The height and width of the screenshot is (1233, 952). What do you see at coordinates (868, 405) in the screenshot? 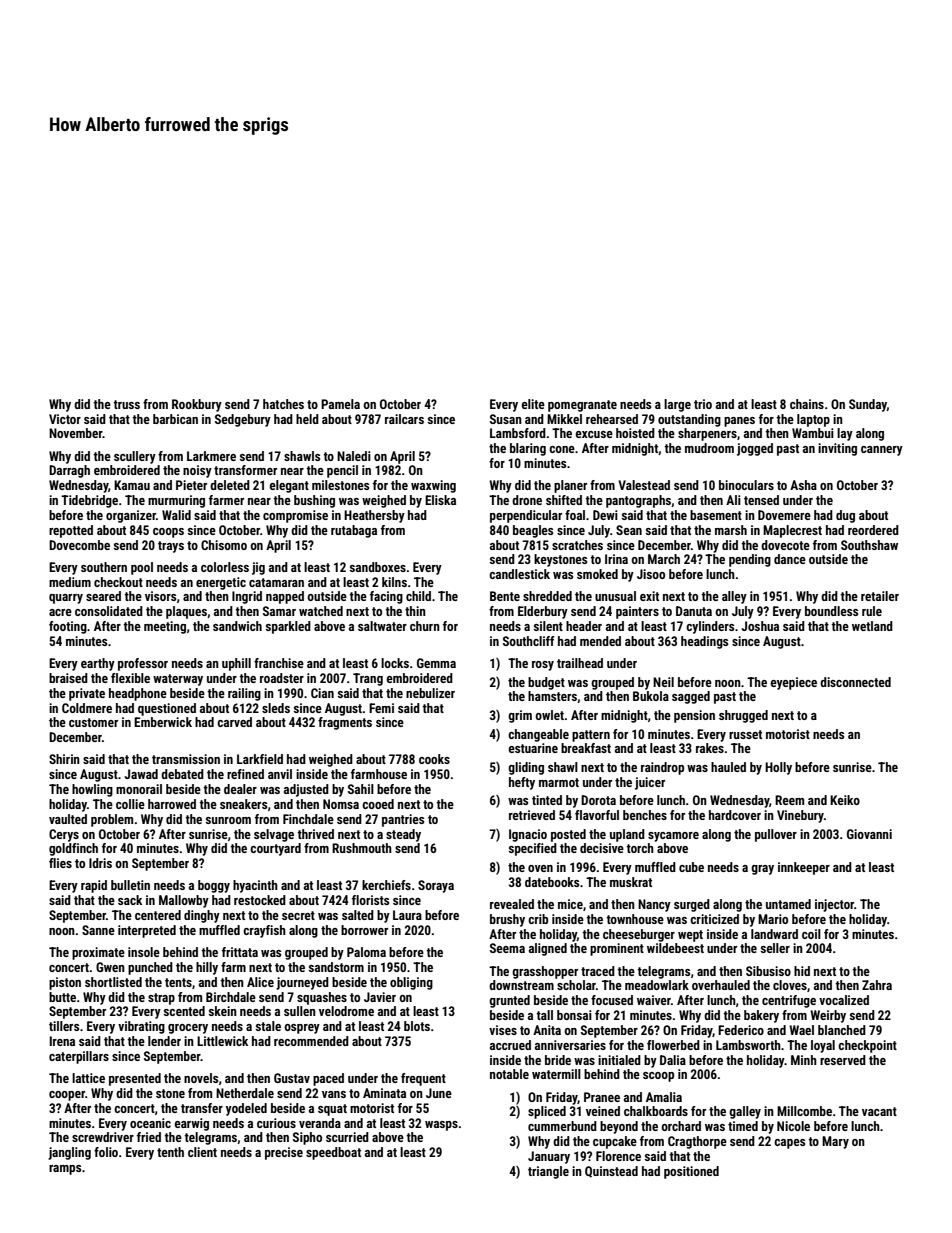
I see `Sunday` at bounding box center [868, 405].
